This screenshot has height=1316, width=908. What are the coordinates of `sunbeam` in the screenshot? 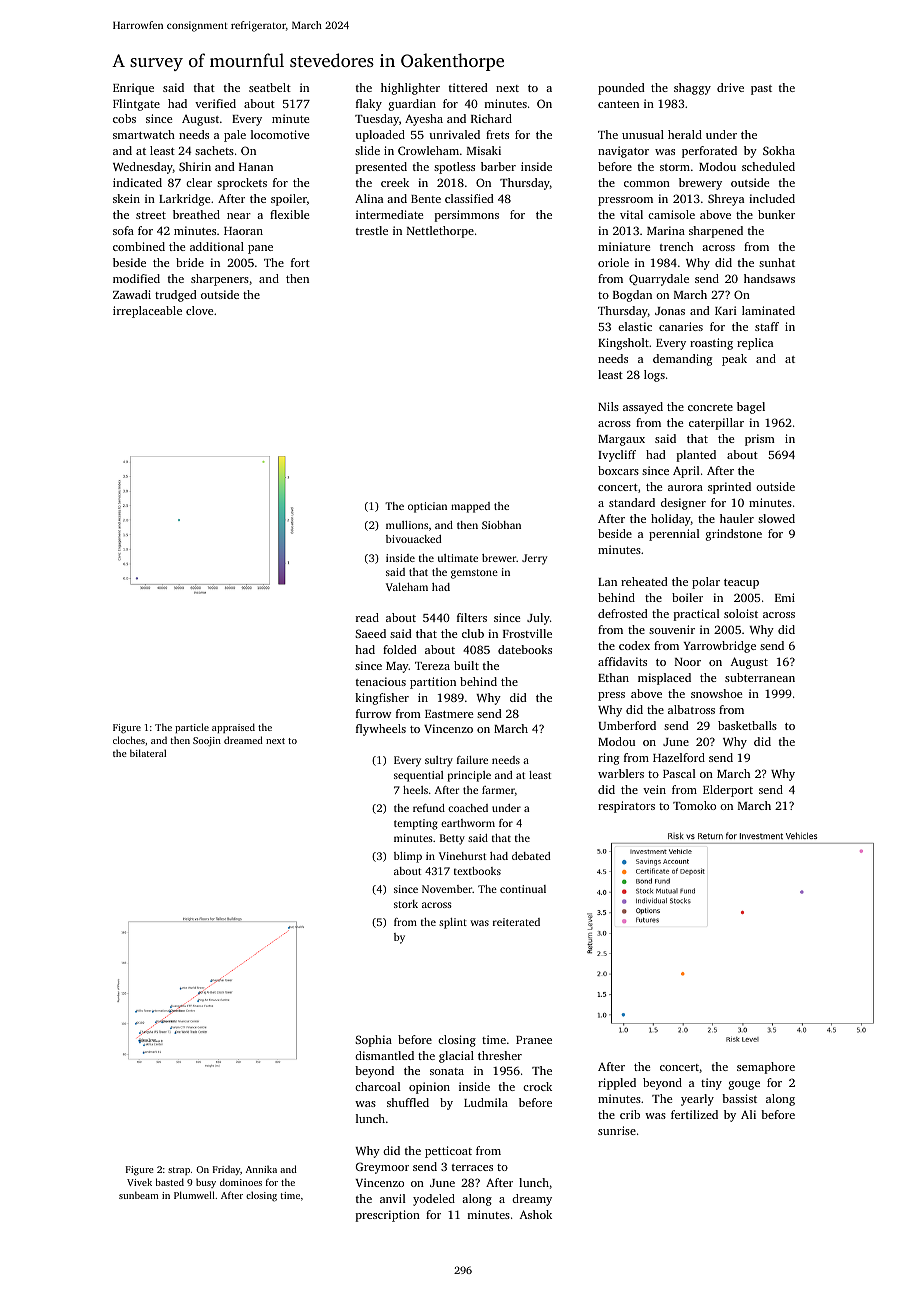 It's located at (139, 1195).
